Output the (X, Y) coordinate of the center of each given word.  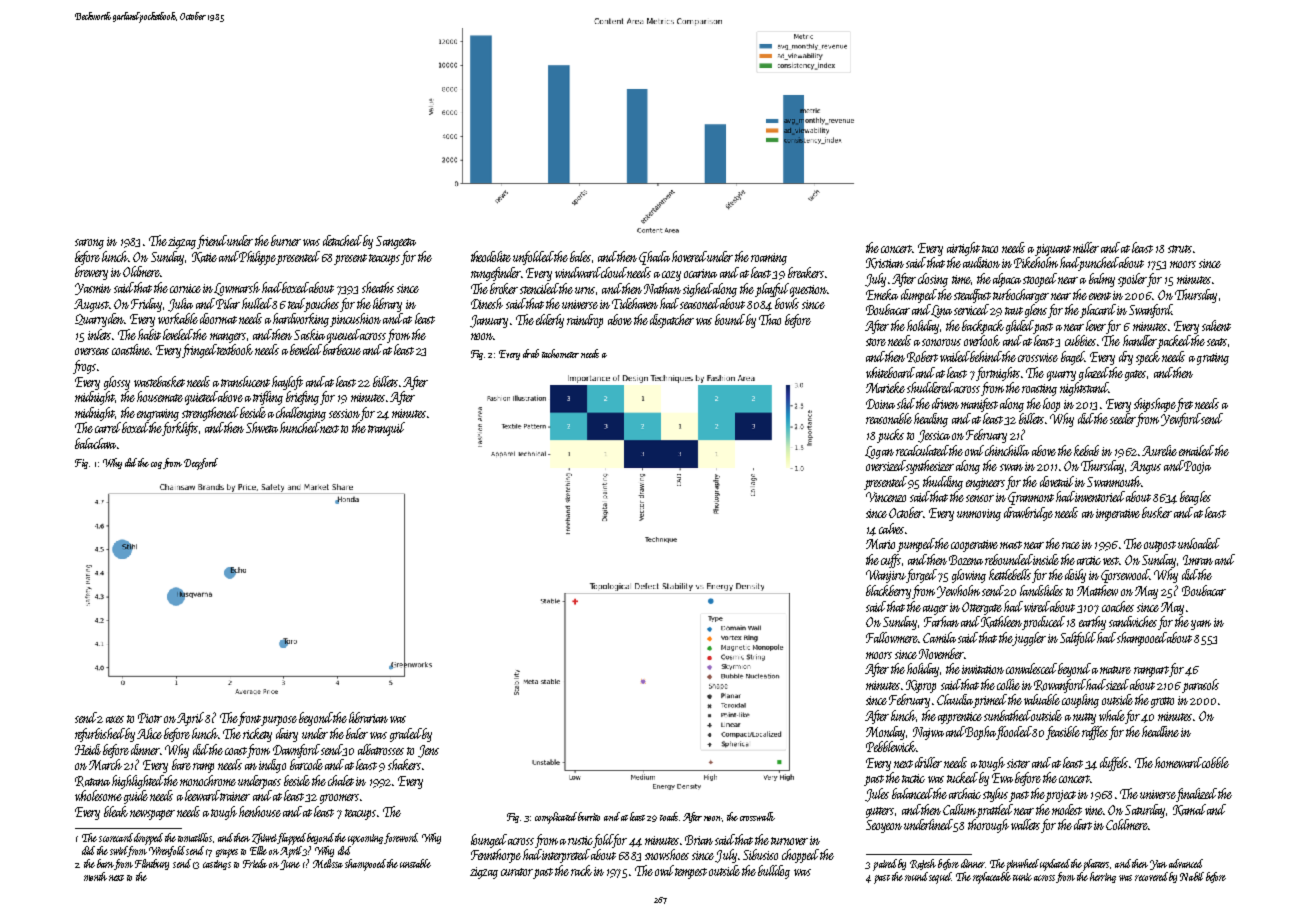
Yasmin (93, 289)
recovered (1151, 876)
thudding (943, 483)
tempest (691, 873)
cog (156, 465)
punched (1099, 264)
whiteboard (890, 372)
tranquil (386, 429)
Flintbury (152, 864)
